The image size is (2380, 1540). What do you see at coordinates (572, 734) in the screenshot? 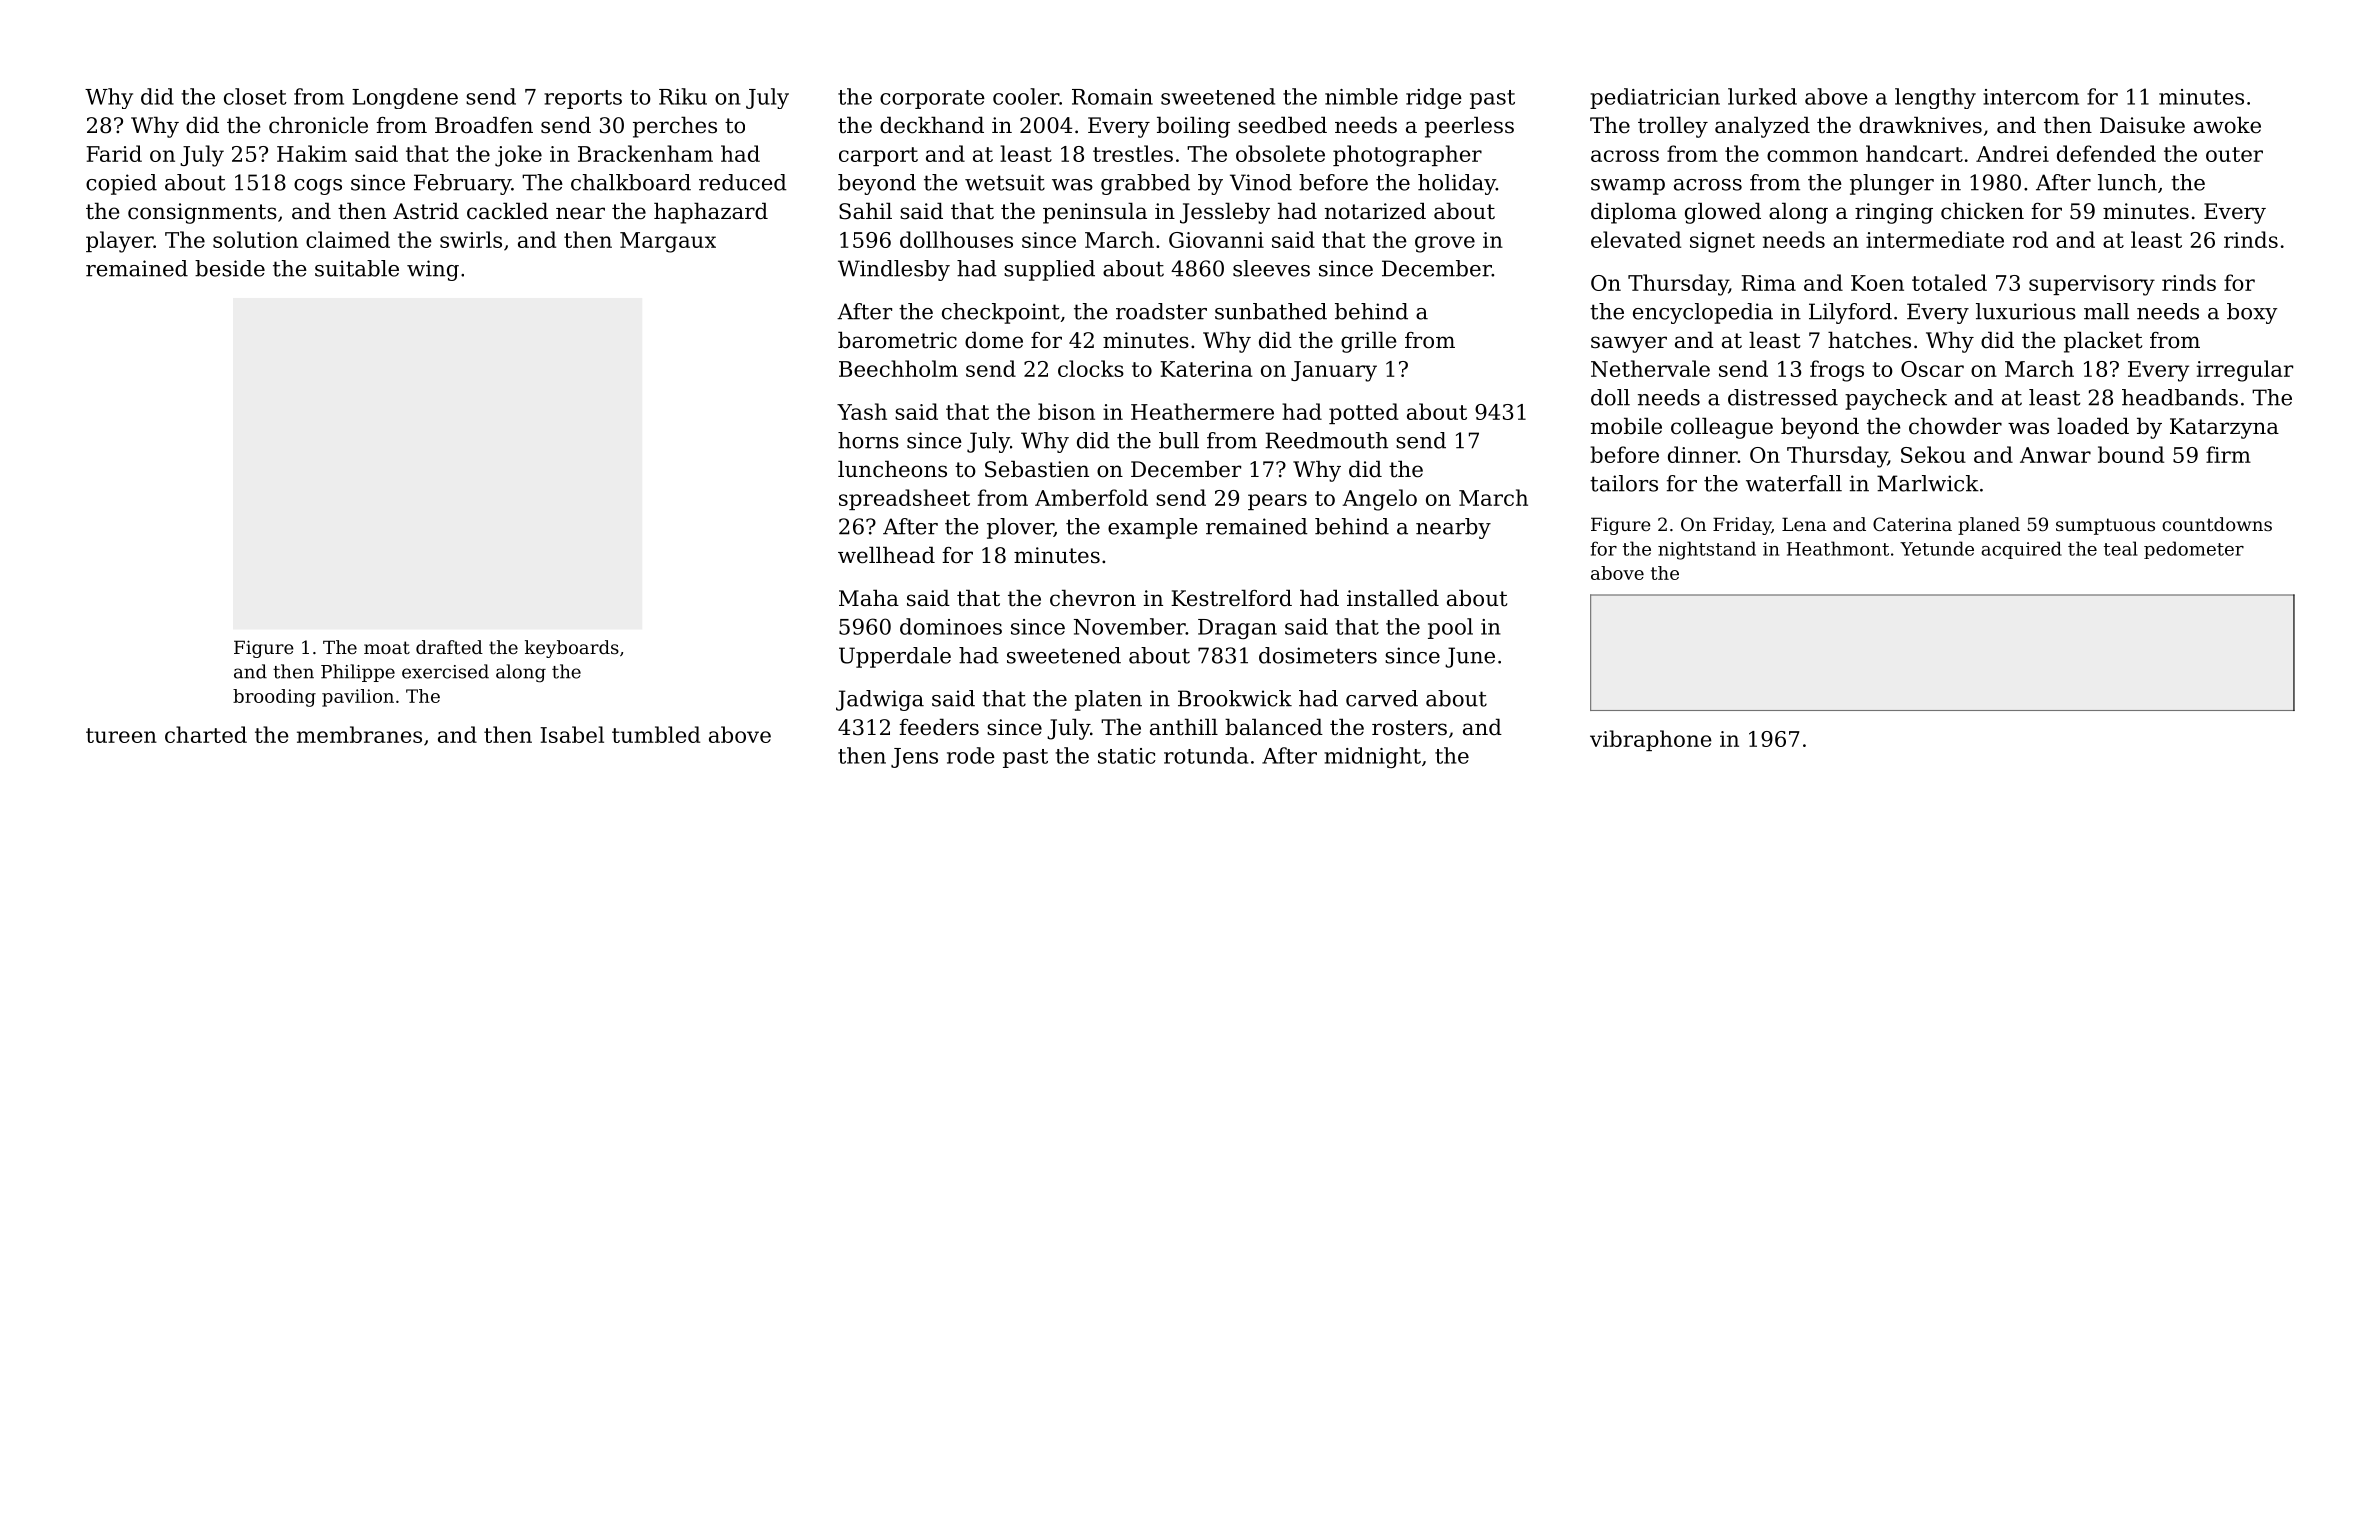
I see `Isabel` at bounding box center [572, 734].
